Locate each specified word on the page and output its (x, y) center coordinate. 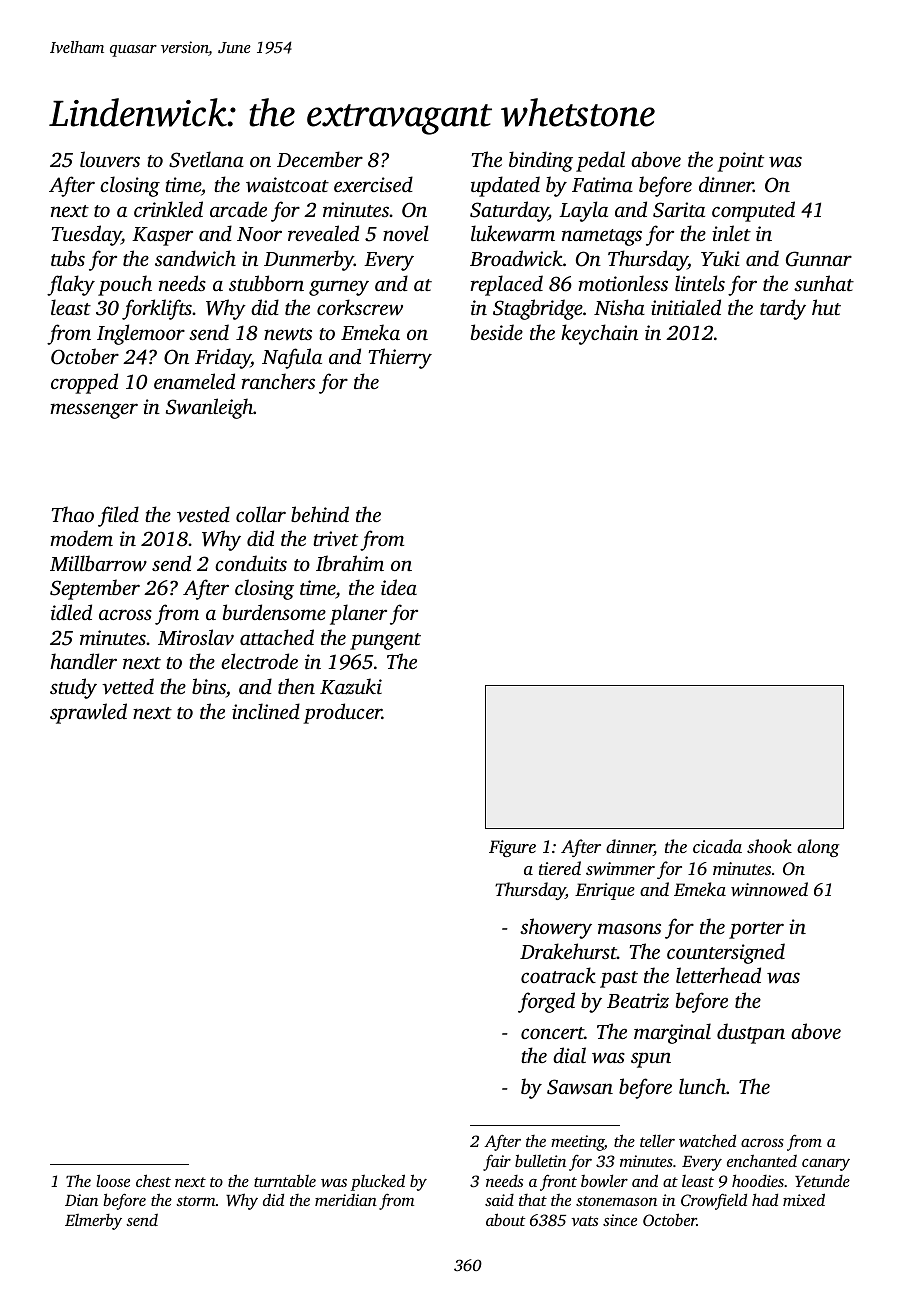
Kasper (162, 236)
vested (203, 514)
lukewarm (513, 233)
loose (113, 1180)
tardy (783, 309)
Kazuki (351, 686)
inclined (266, 711)
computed (753, 211)
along (818, 848)
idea (399, 587)
